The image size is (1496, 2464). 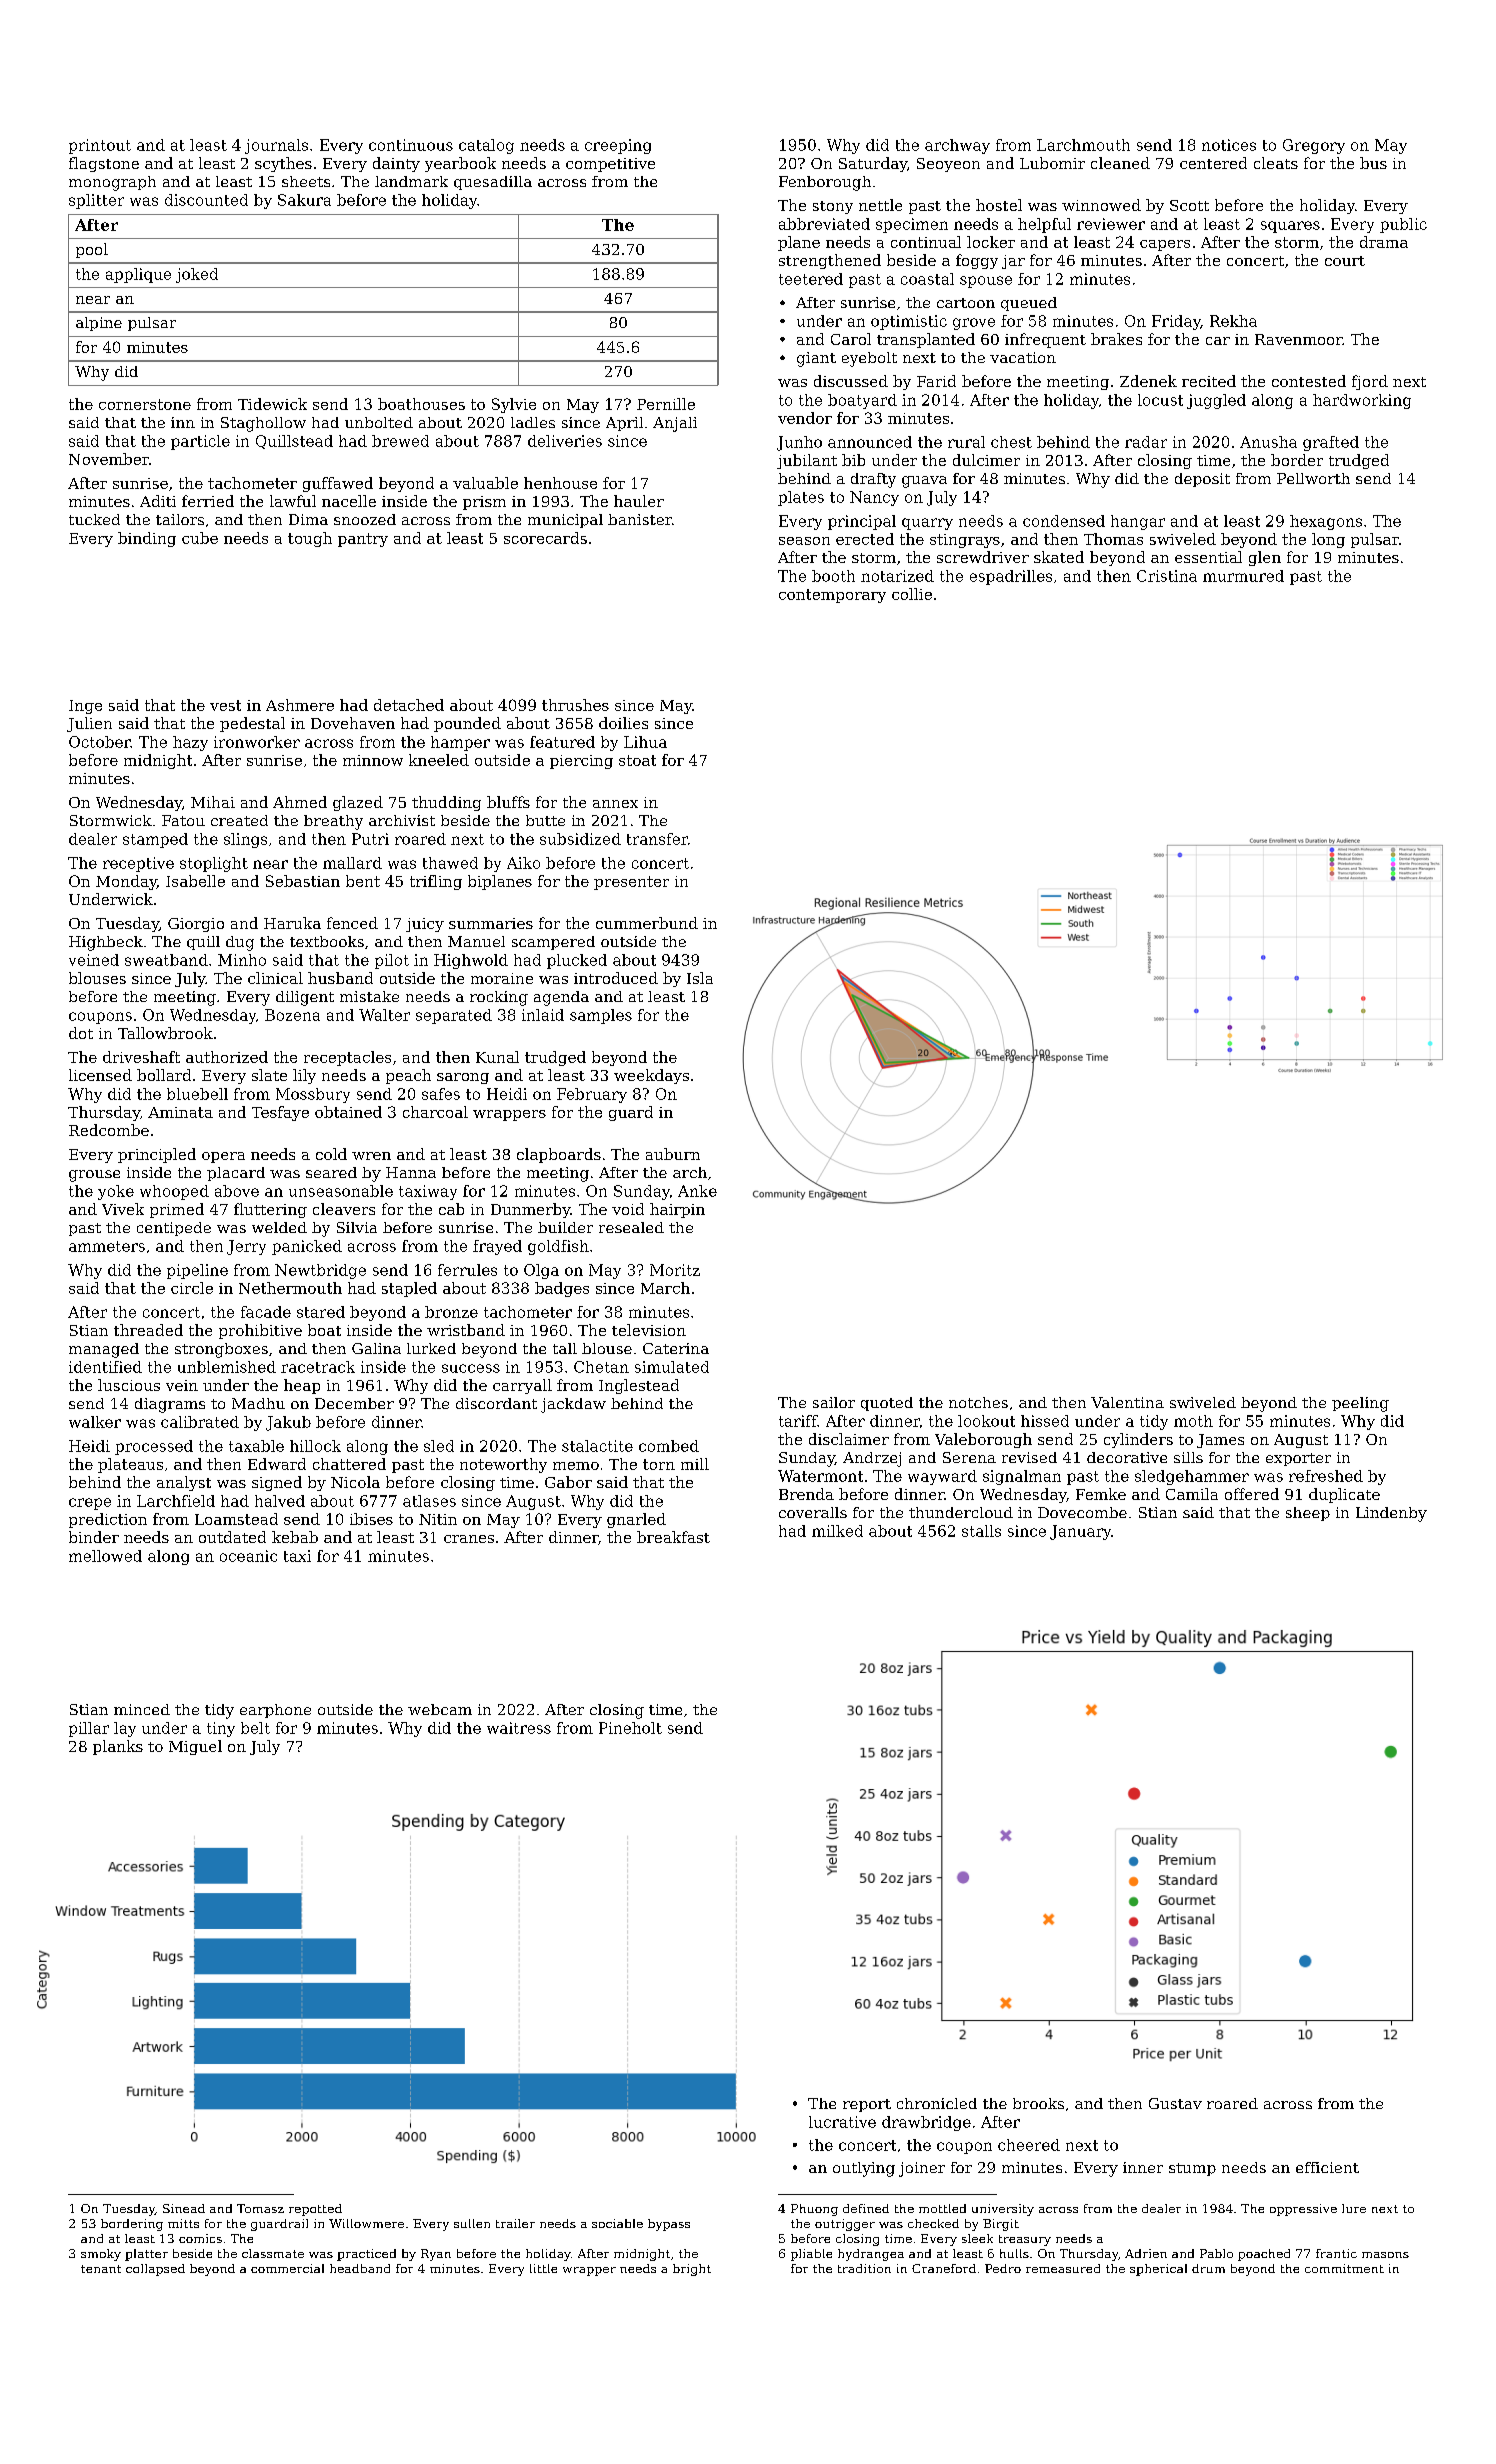 I want to click on headband, so click(x=360, y=2268).
